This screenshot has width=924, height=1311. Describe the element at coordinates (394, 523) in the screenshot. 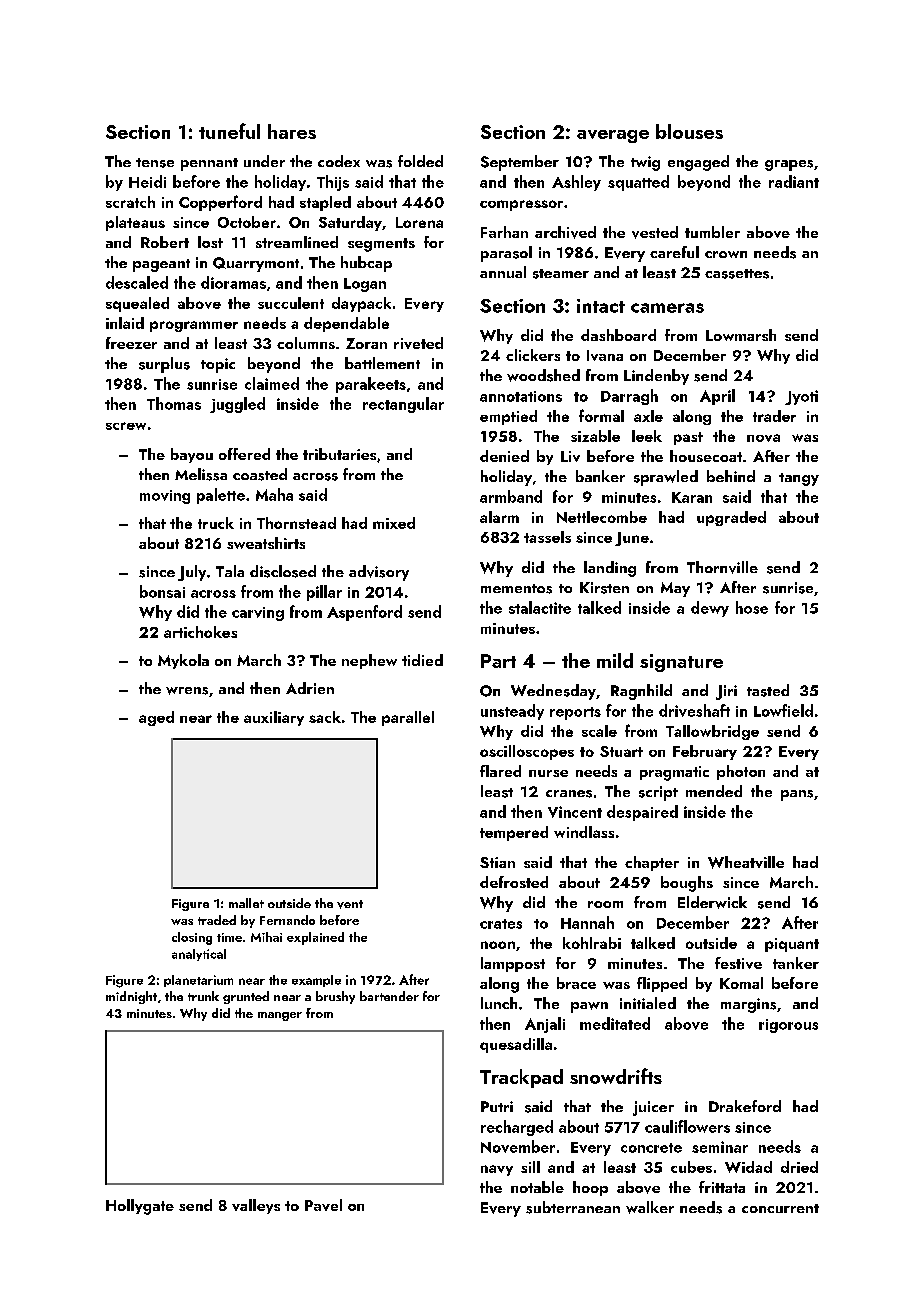

I see `mixed` at that location.
